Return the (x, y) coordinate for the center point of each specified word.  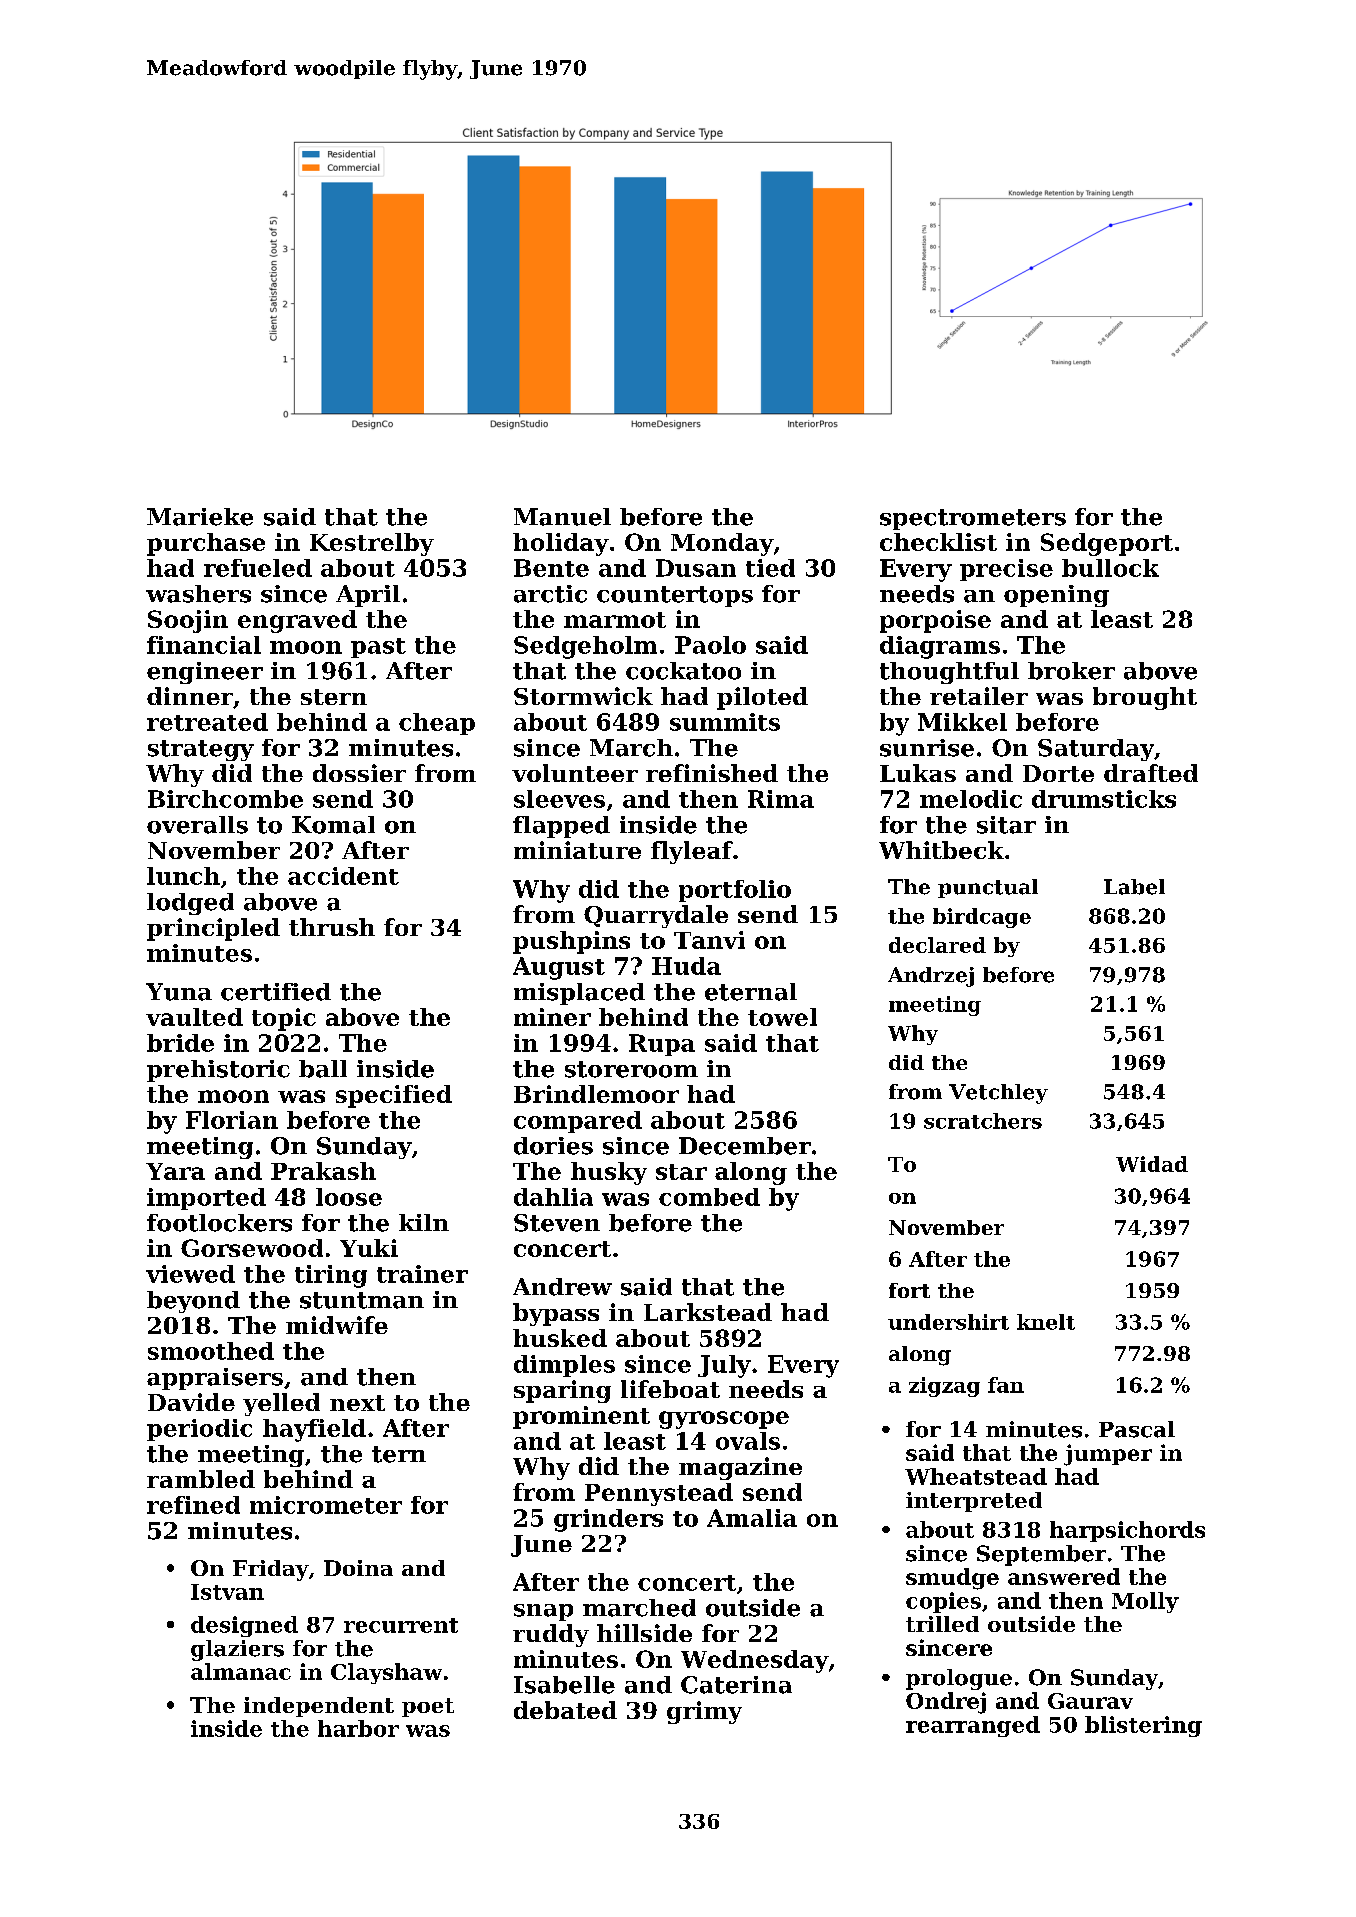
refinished (712, 773)
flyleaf (692, 852)
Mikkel (962, 722)
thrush (332, 927)
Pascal (1137, 1429)
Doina (358, 1568)
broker (1071, 671)
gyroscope (724, 1420)
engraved (297, 621)
